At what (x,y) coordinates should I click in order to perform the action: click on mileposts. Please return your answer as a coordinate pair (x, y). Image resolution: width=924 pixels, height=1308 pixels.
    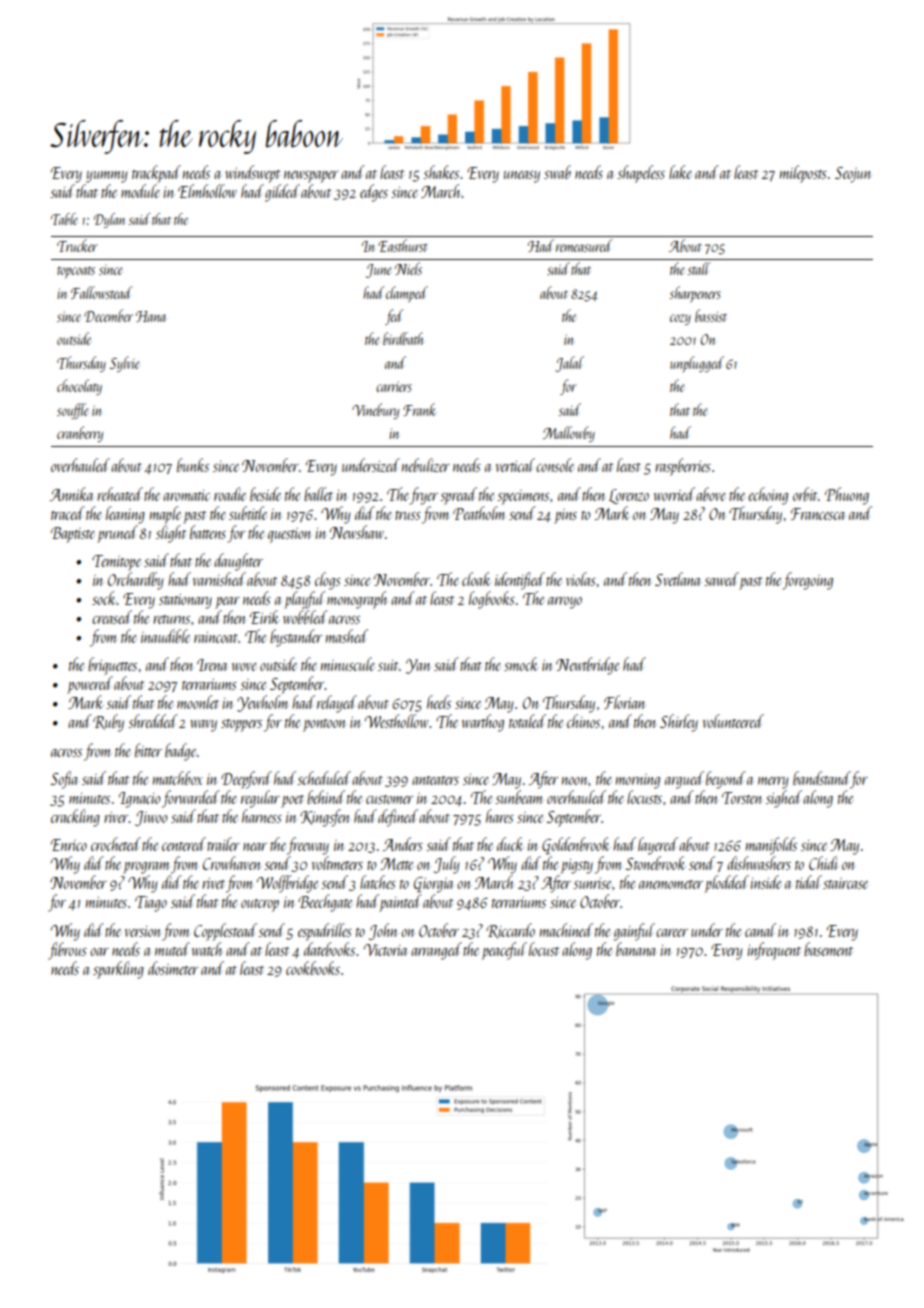
    Looking at the image, I should click on (803, 174).
